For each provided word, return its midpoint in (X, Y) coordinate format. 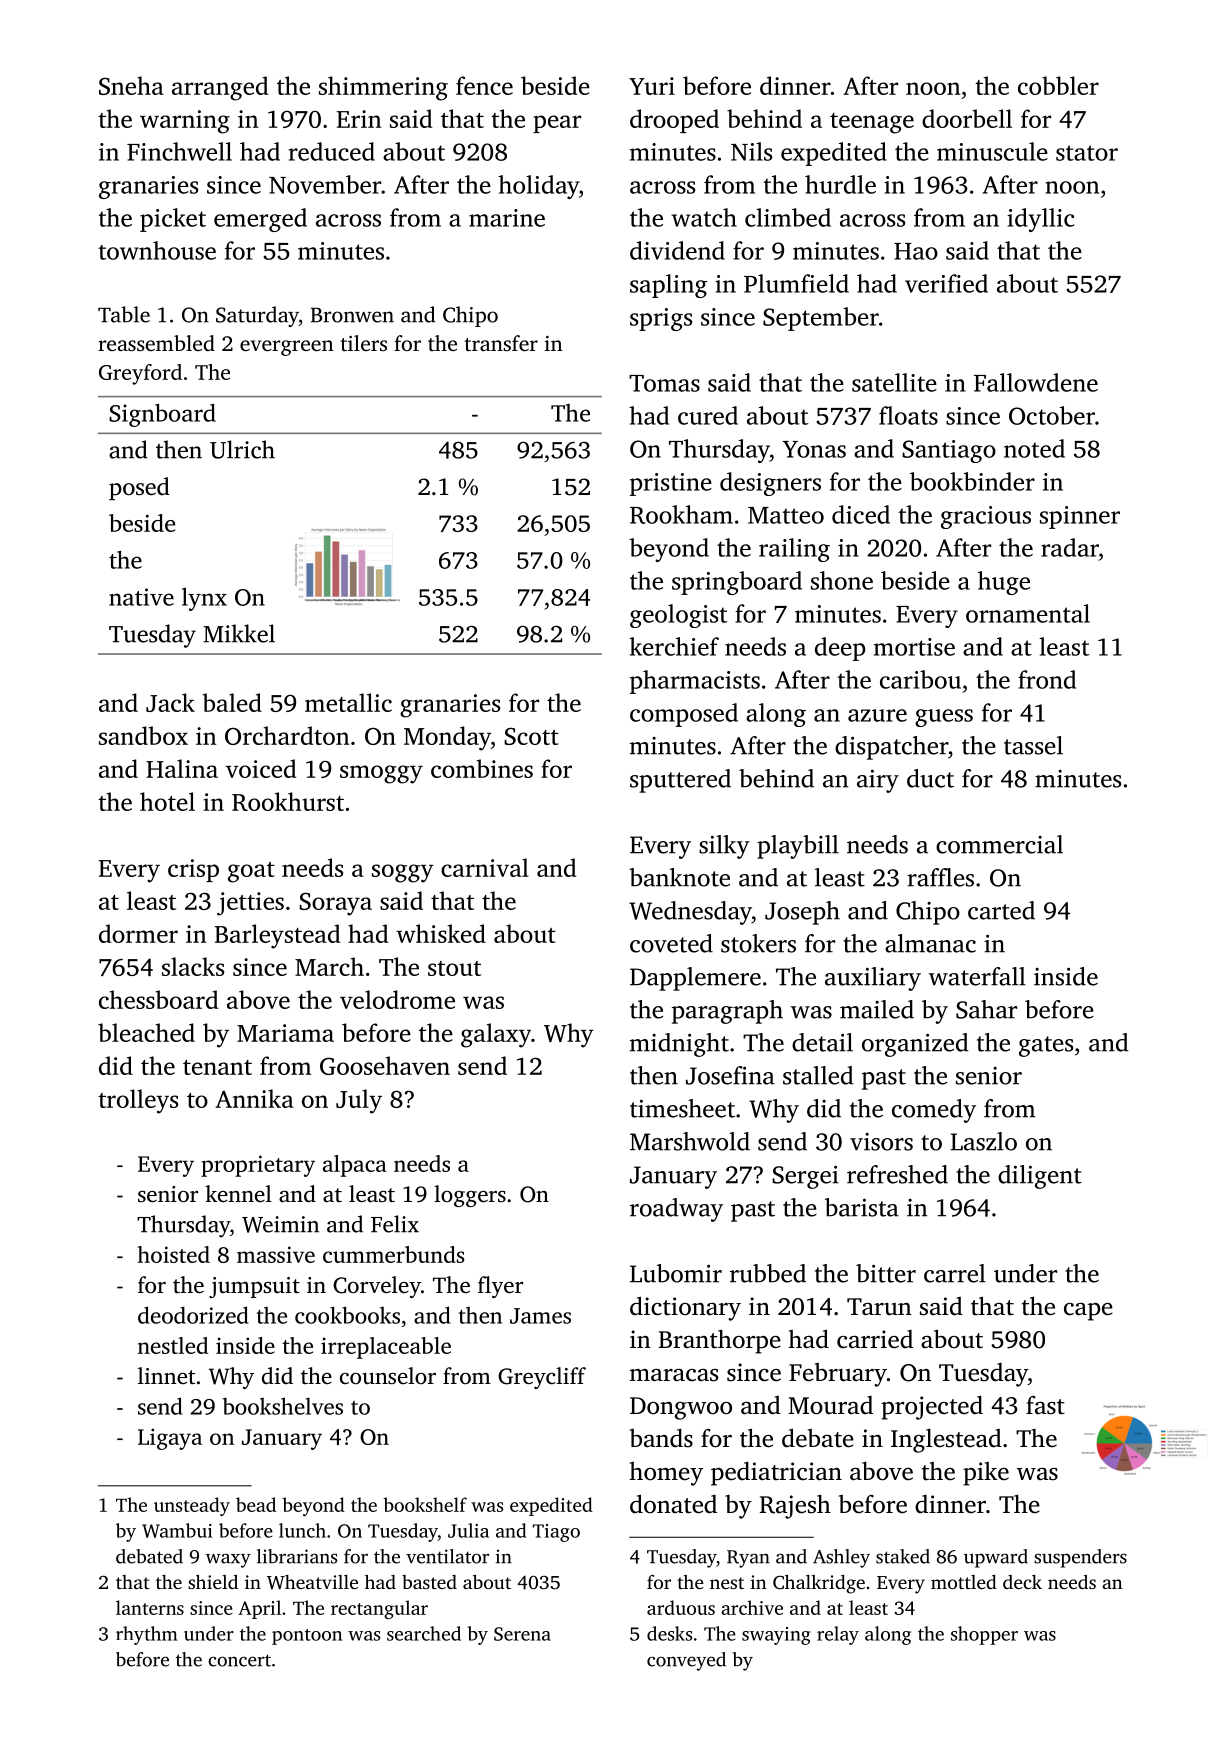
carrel (955, 1273)
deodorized (193, 1315)
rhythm (147, 1635)
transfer (501, 343)
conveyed (686, 1661)
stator (1087, 153)
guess (944, 718)
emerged (260, 220)
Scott (531, 736)
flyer (500, 1287)
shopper (984, 1635)
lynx (204, 599)
